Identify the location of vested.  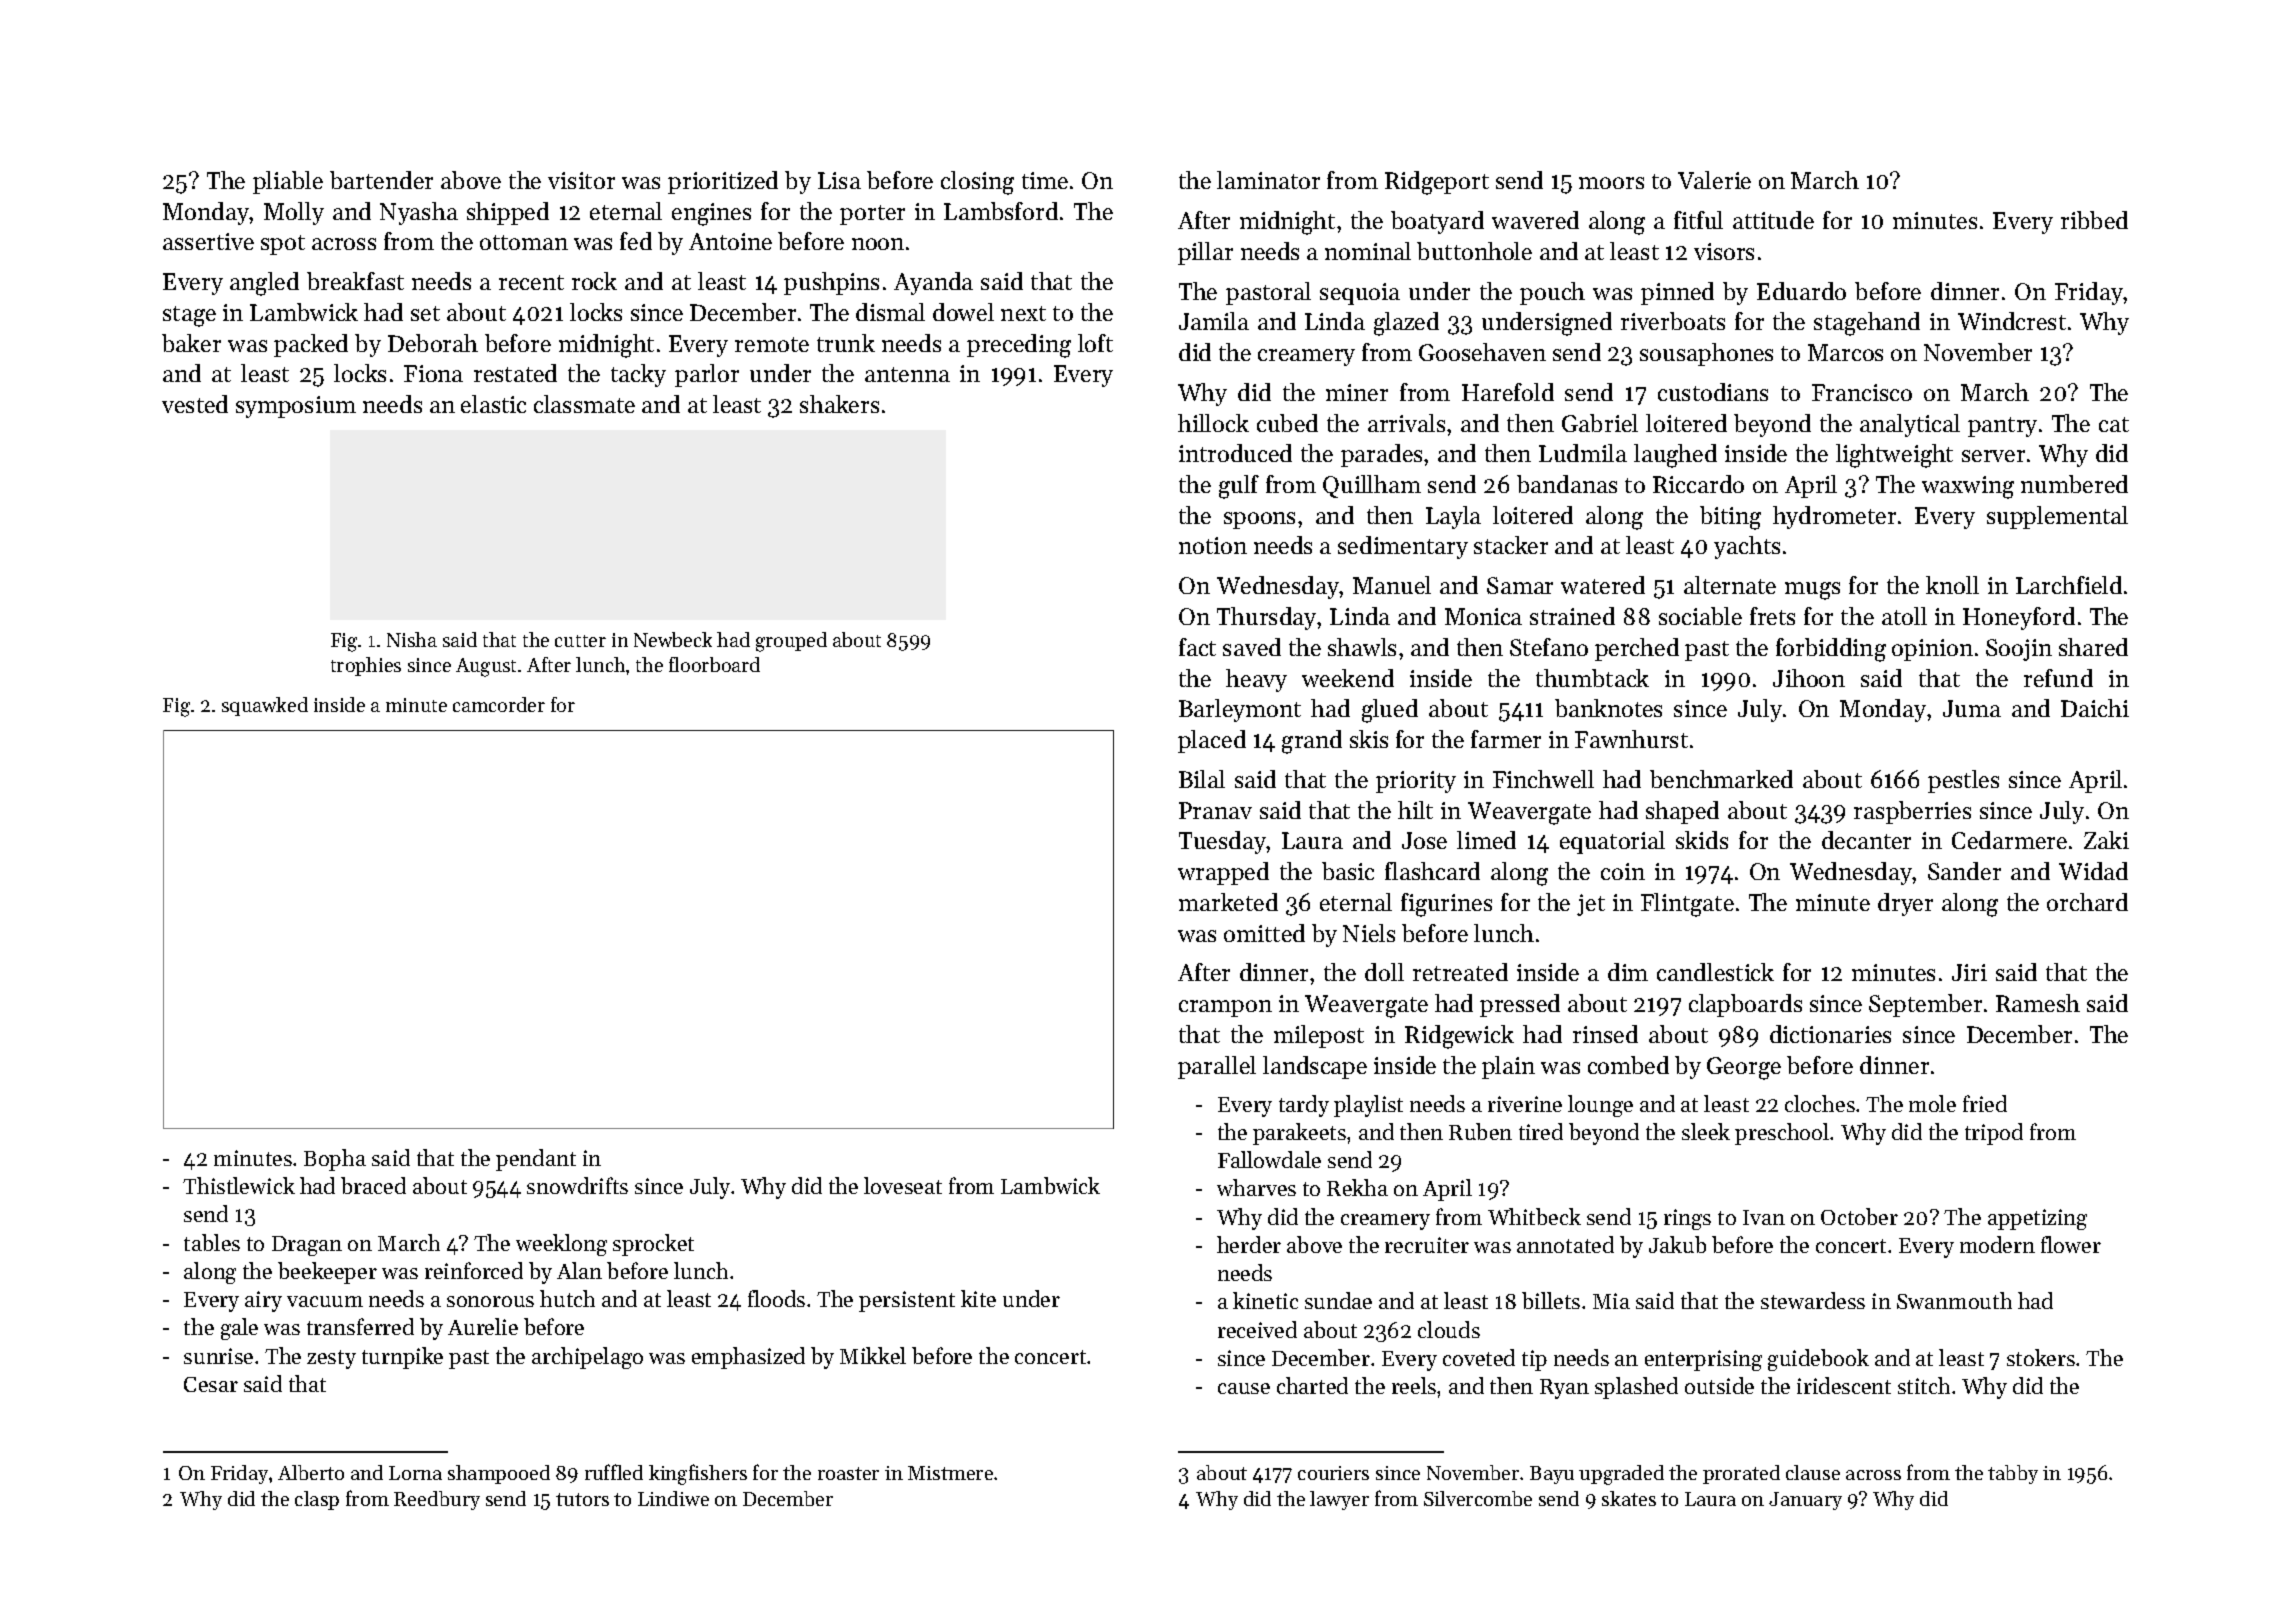
(195, 404).
